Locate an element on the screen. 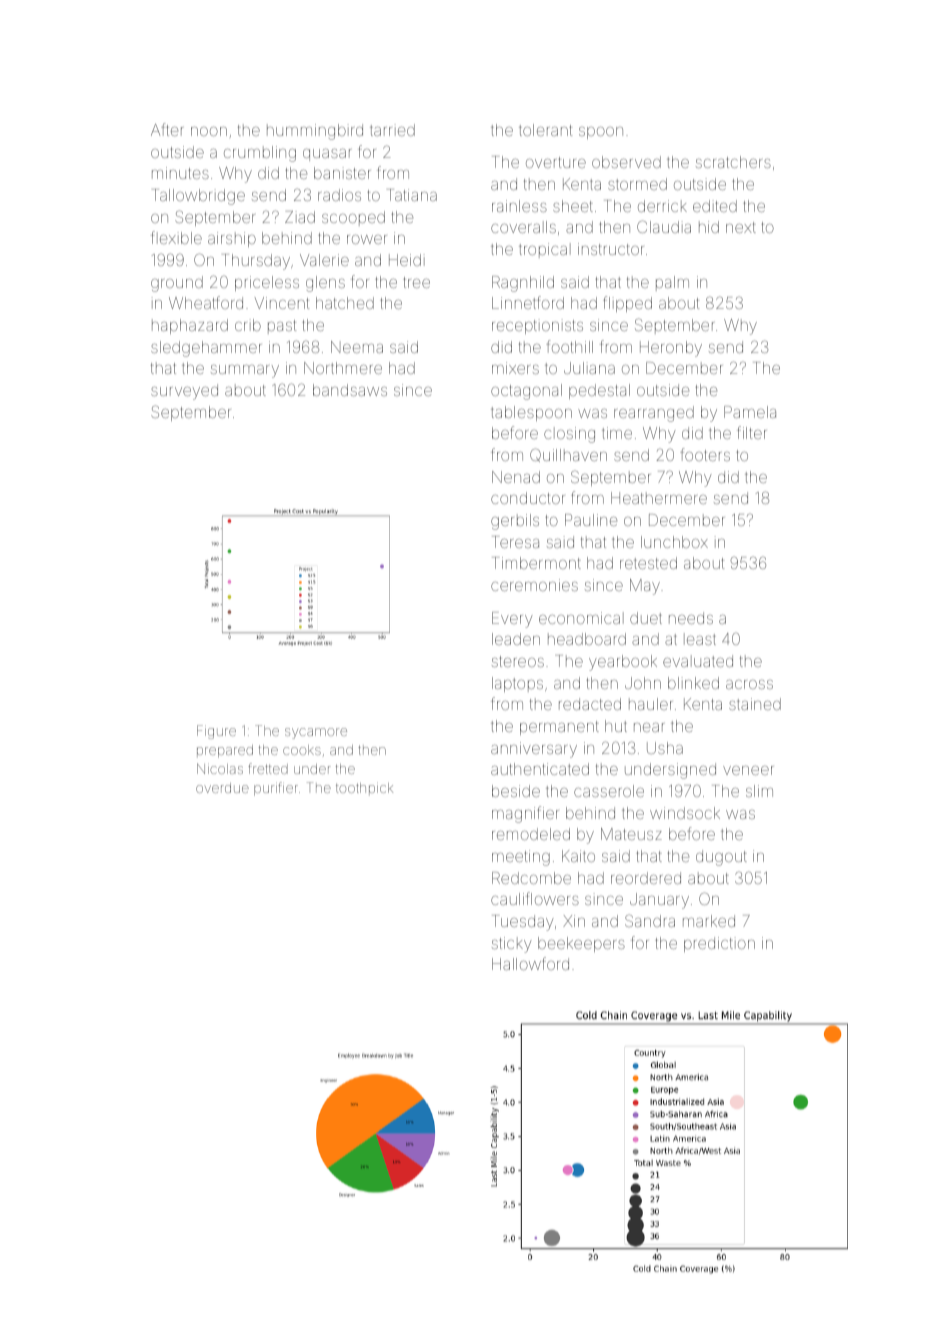 This screenshot has width=933, height=1323. Kaito is located at coordinates (578, 856).
